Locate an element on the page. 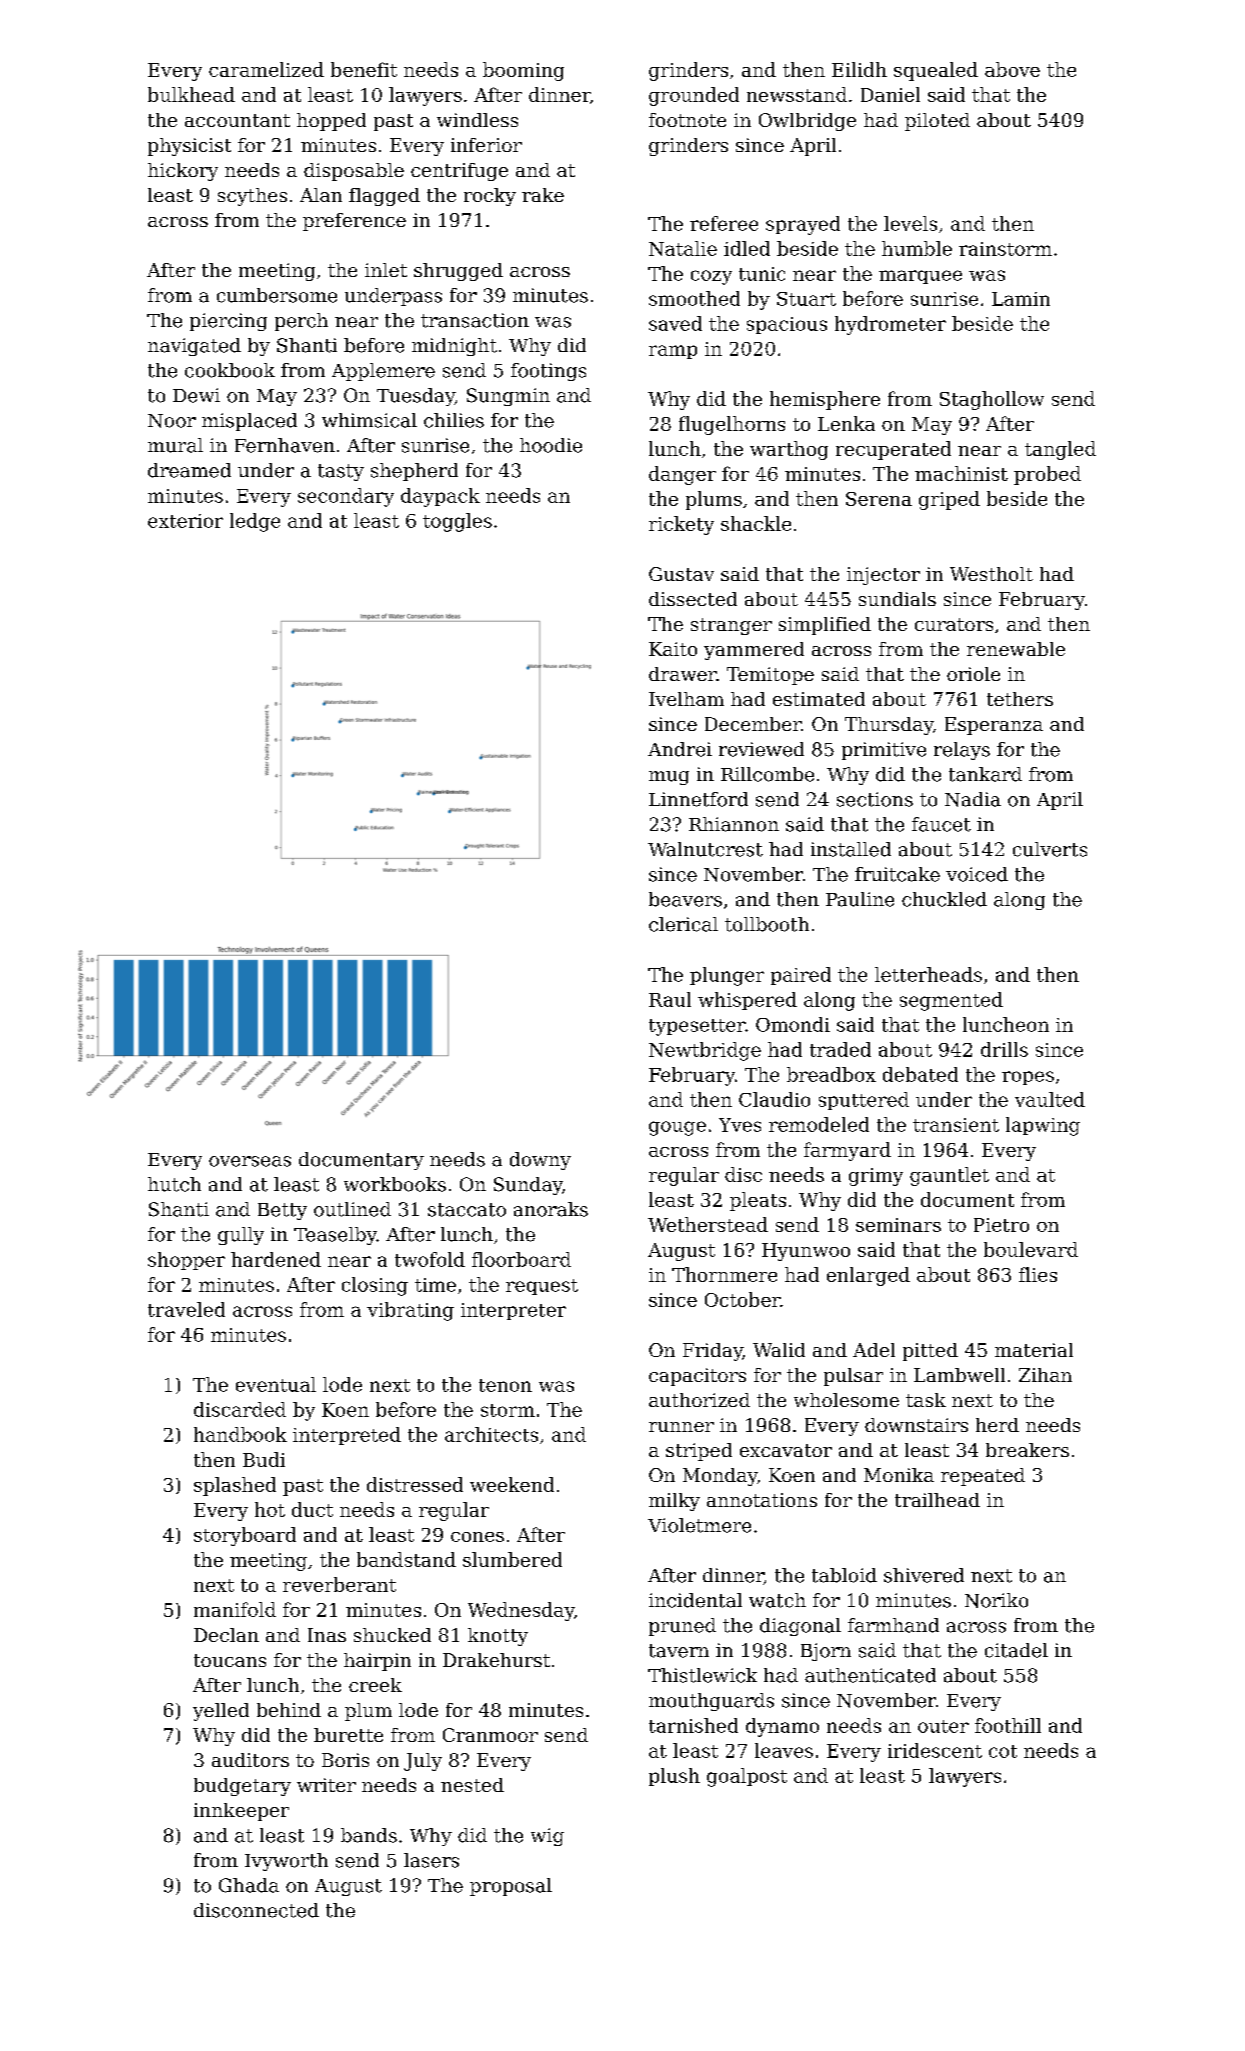  above is located at coordinates (1012, 69).
